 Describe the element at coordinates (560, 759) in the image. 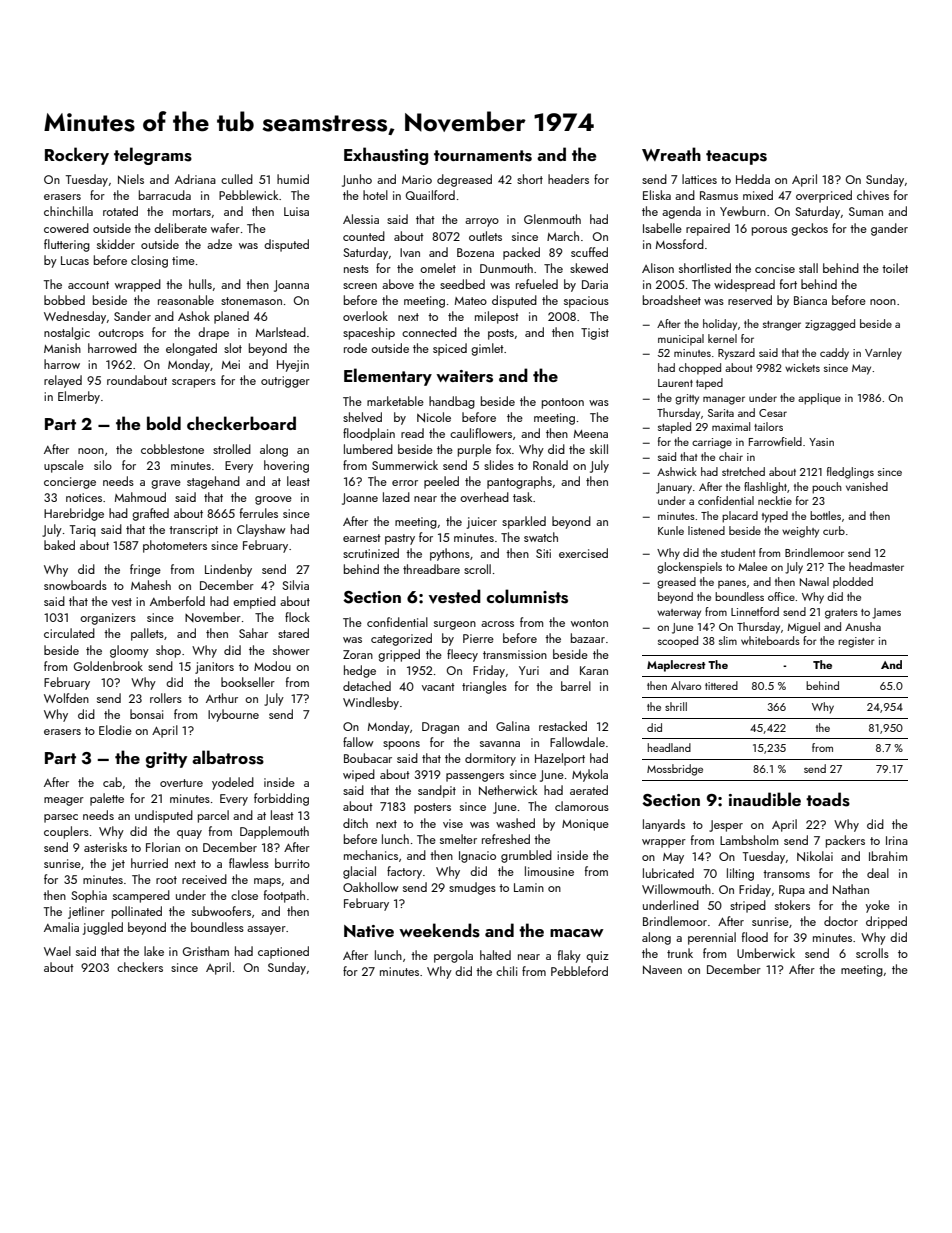

I see `Hazelport` at that location.
